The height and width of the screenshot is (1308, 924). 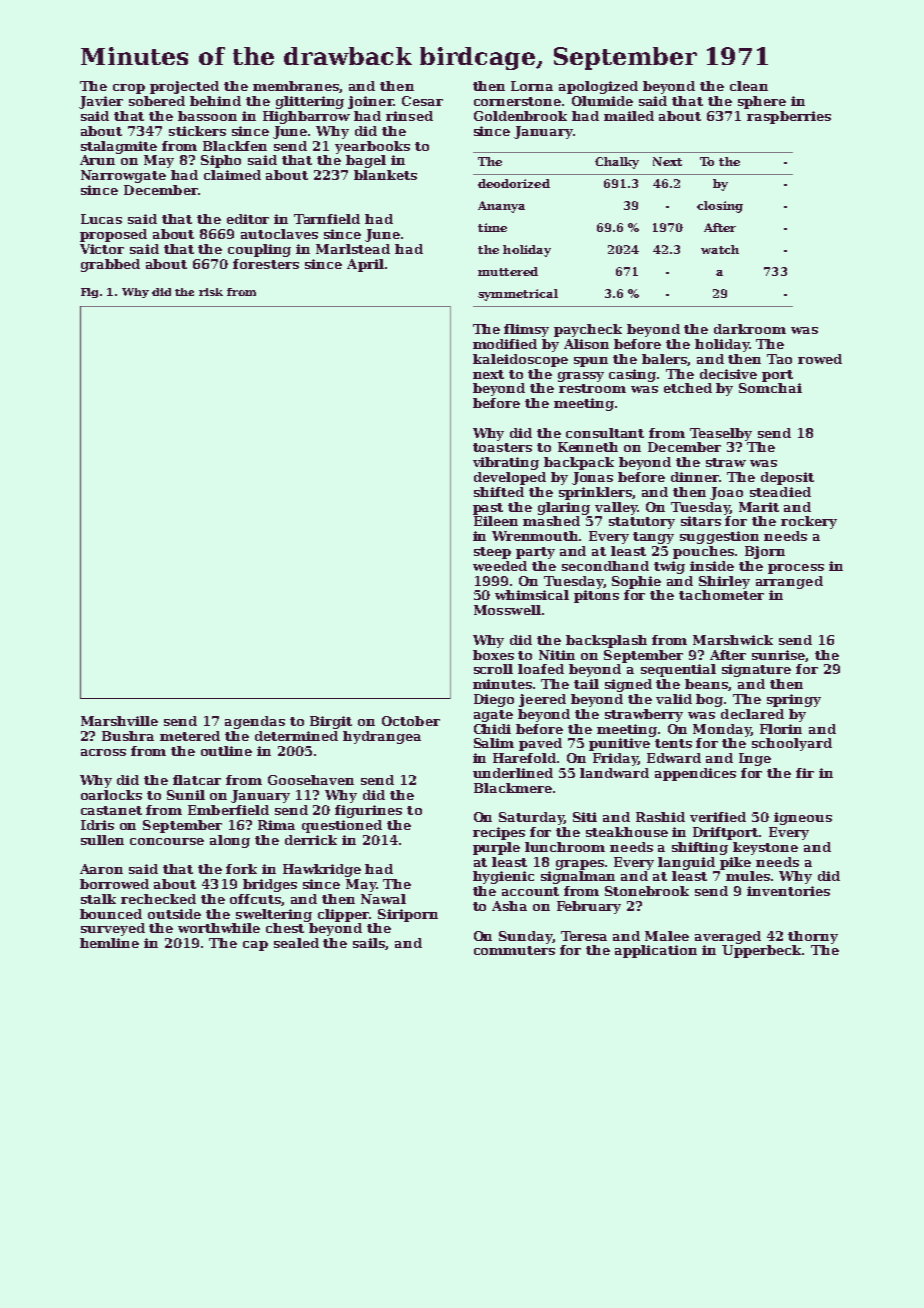 I want to click on hemline, so click(x=109, y=943).
